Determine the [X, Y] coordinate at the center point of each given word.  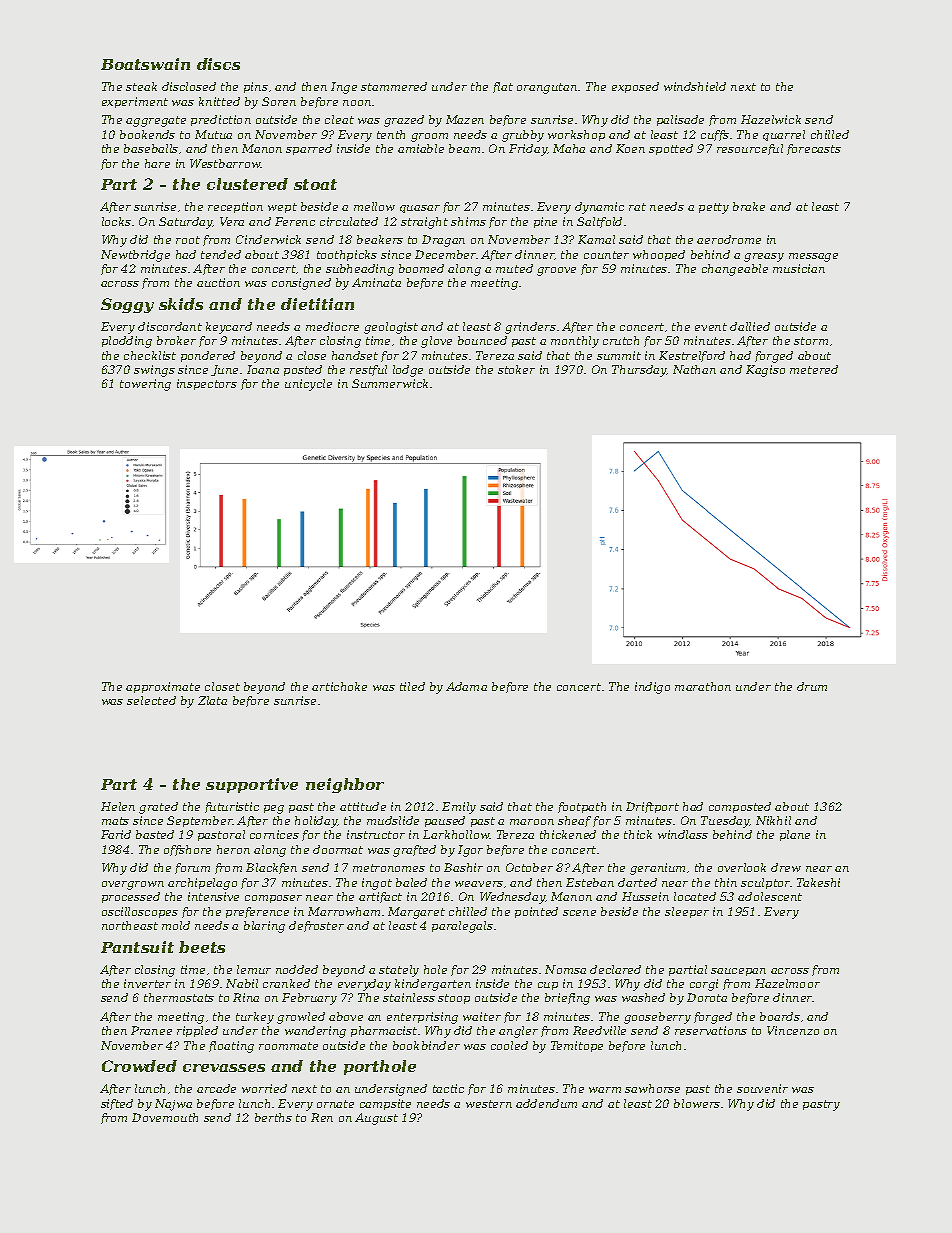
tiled [412, 686]
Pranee [151, 1030]
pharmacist [384, 1031]
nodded [297, 969]
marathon [703, 686]
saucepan [738, 972]
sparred [309, 149]
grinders [530, 328]
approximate [163, 687]
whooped [659, 255]
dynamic [599, 208]
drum [812, 686]
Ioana [263, 369]
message [813, 257]
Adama [466, 686]
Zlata [212, 700]
